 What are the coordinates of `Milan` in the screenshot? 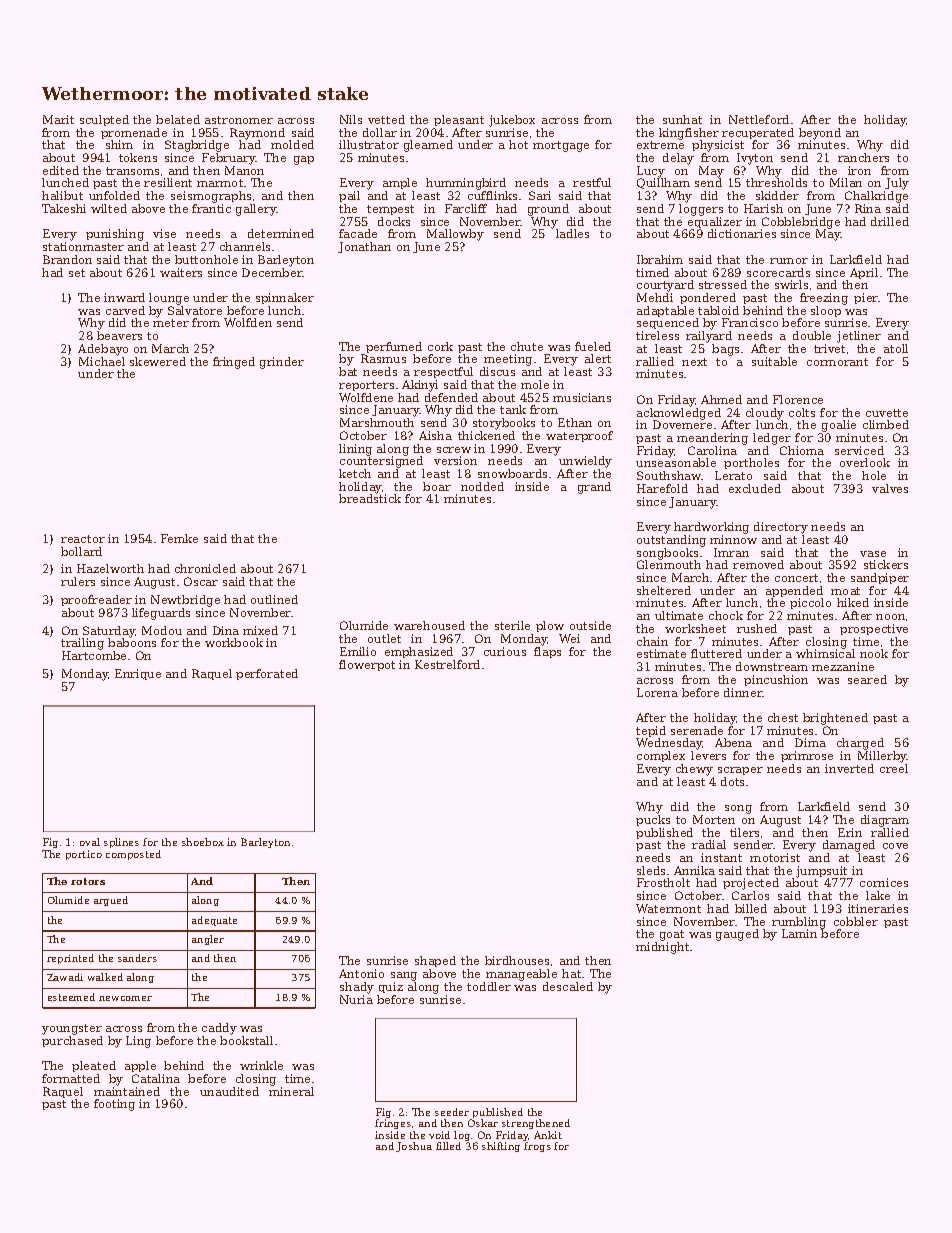 It's located at (846, 182).
